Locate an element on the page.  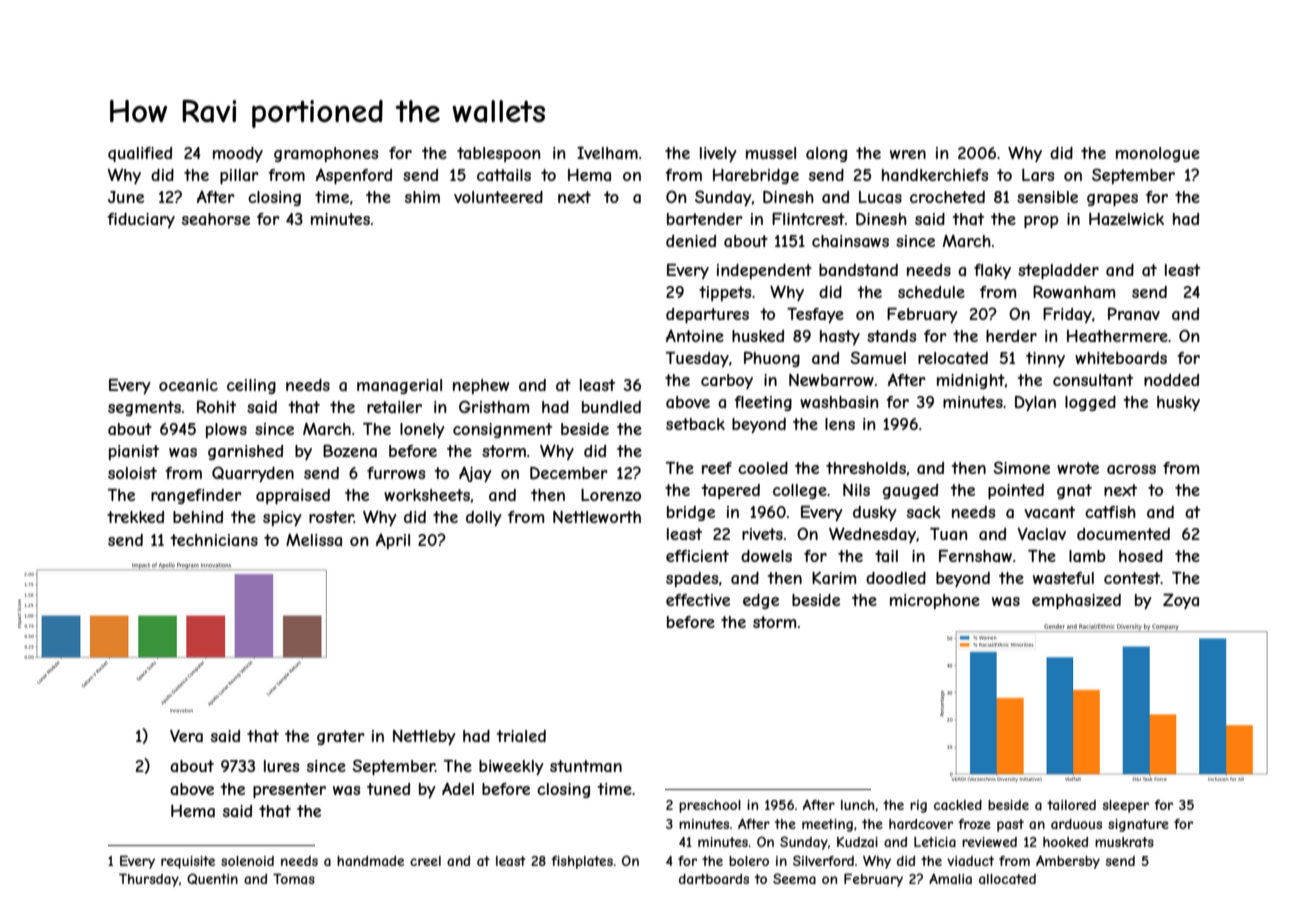
tablespoon is located at coordinates (498, 154).
